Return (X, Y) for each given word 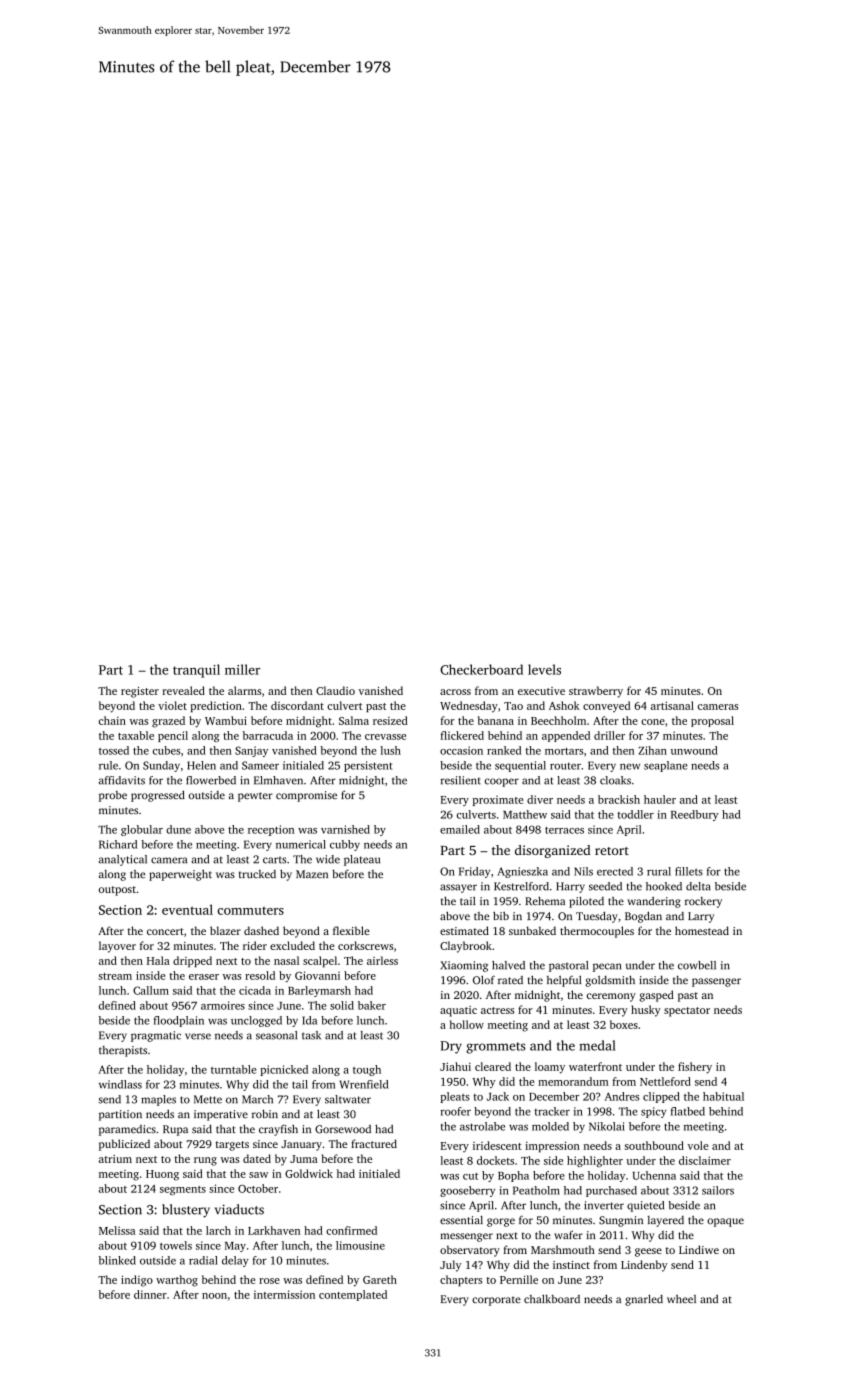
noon (214, 1296)
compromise (306, 796)
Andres (622, 1096)
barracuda (268, 735)
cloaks (615, 780)
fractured (374, 1143)
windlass (120, 1084)
